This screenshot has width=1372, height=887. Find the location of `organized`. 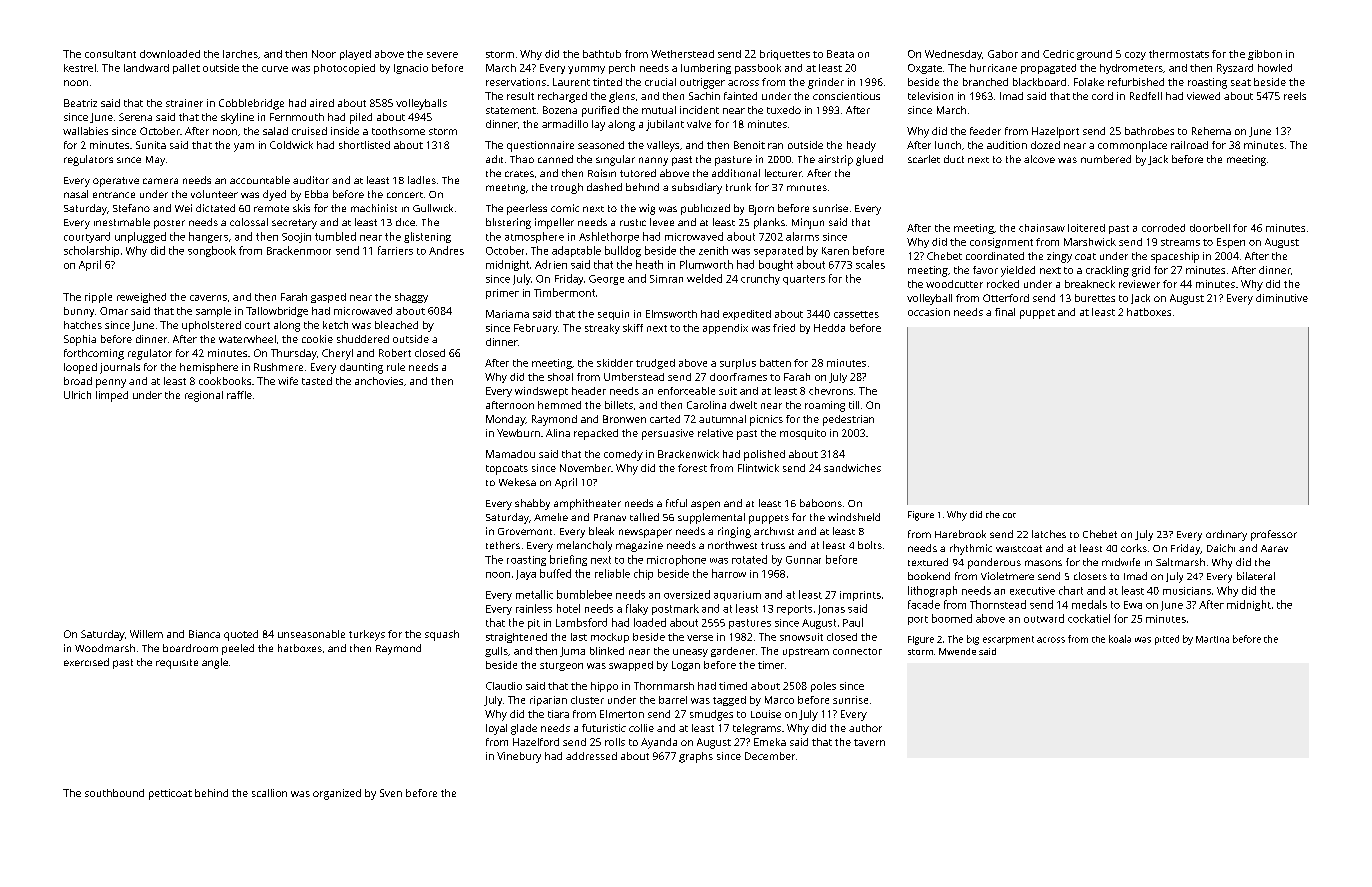

organized is located at coordinates (337, 794).
